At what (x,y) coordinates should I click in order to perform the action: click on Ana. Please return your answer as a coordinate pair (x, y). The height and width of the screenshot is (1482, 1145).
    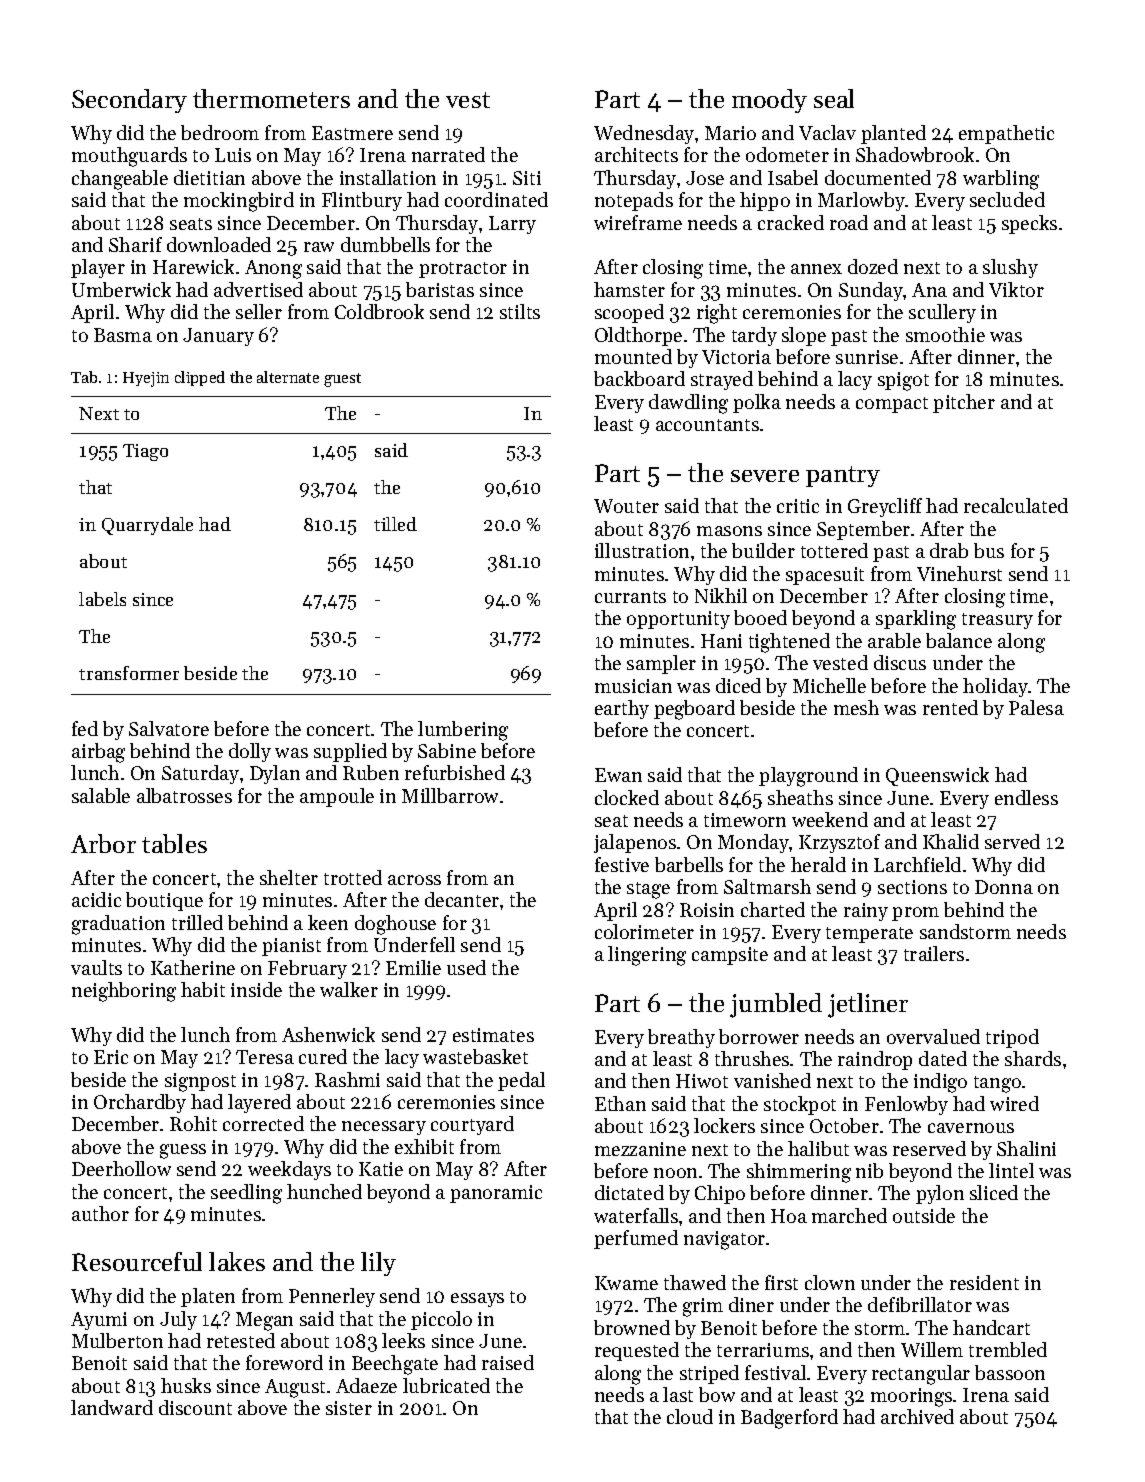
    Looking at the image, I should click on (929, 290).
